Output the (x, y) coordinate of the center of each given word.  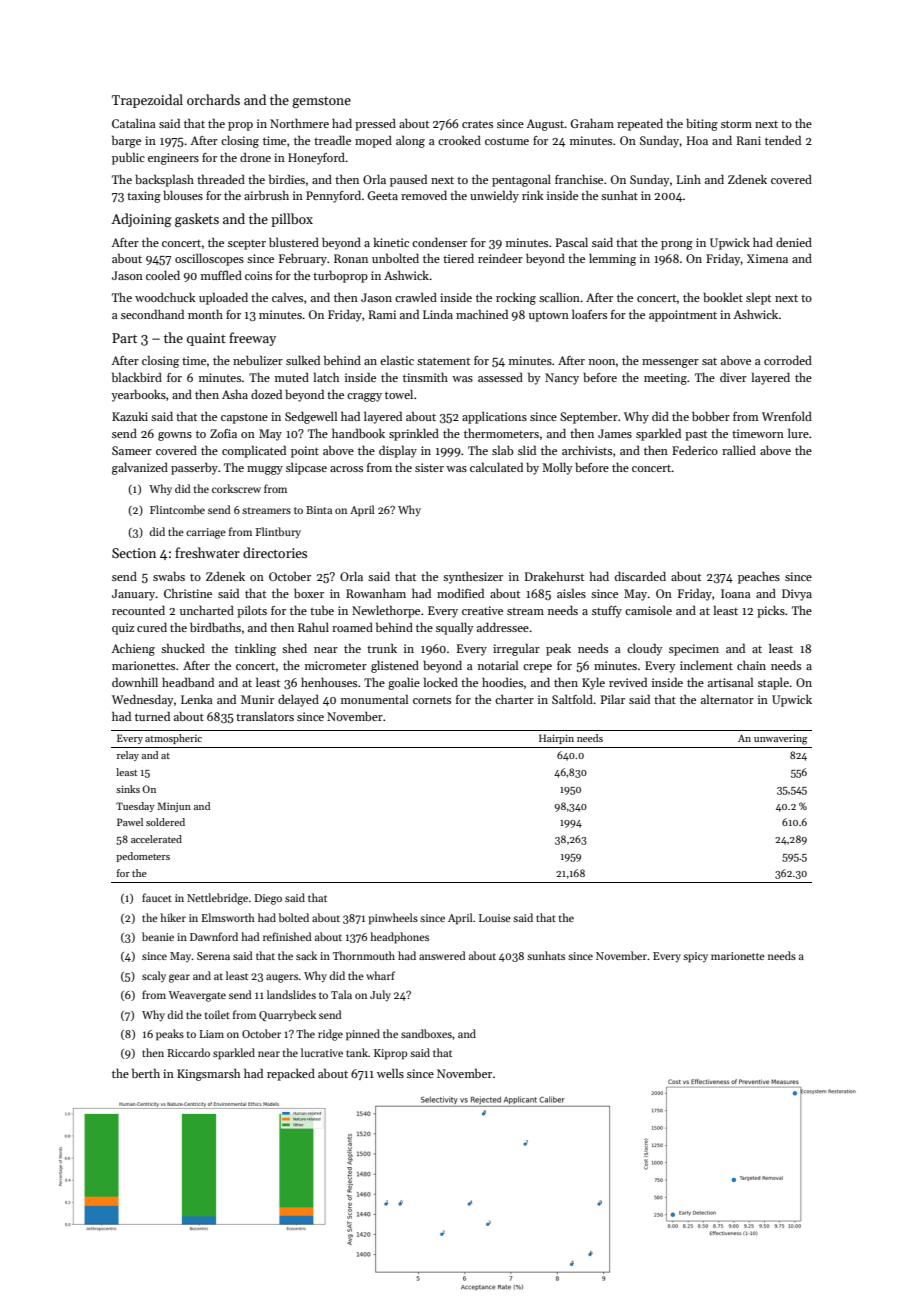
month (205, 314)
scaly (154, 976)
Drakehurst (554, 576)
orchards (213, 99)
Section (134, 553)
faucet (157, 897)
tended (783, 140)
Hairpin (556, 739)
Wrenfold (787, 416)
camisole (648, 610)
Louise (495, 918)
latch (326, 377)
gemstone (321, 102)
